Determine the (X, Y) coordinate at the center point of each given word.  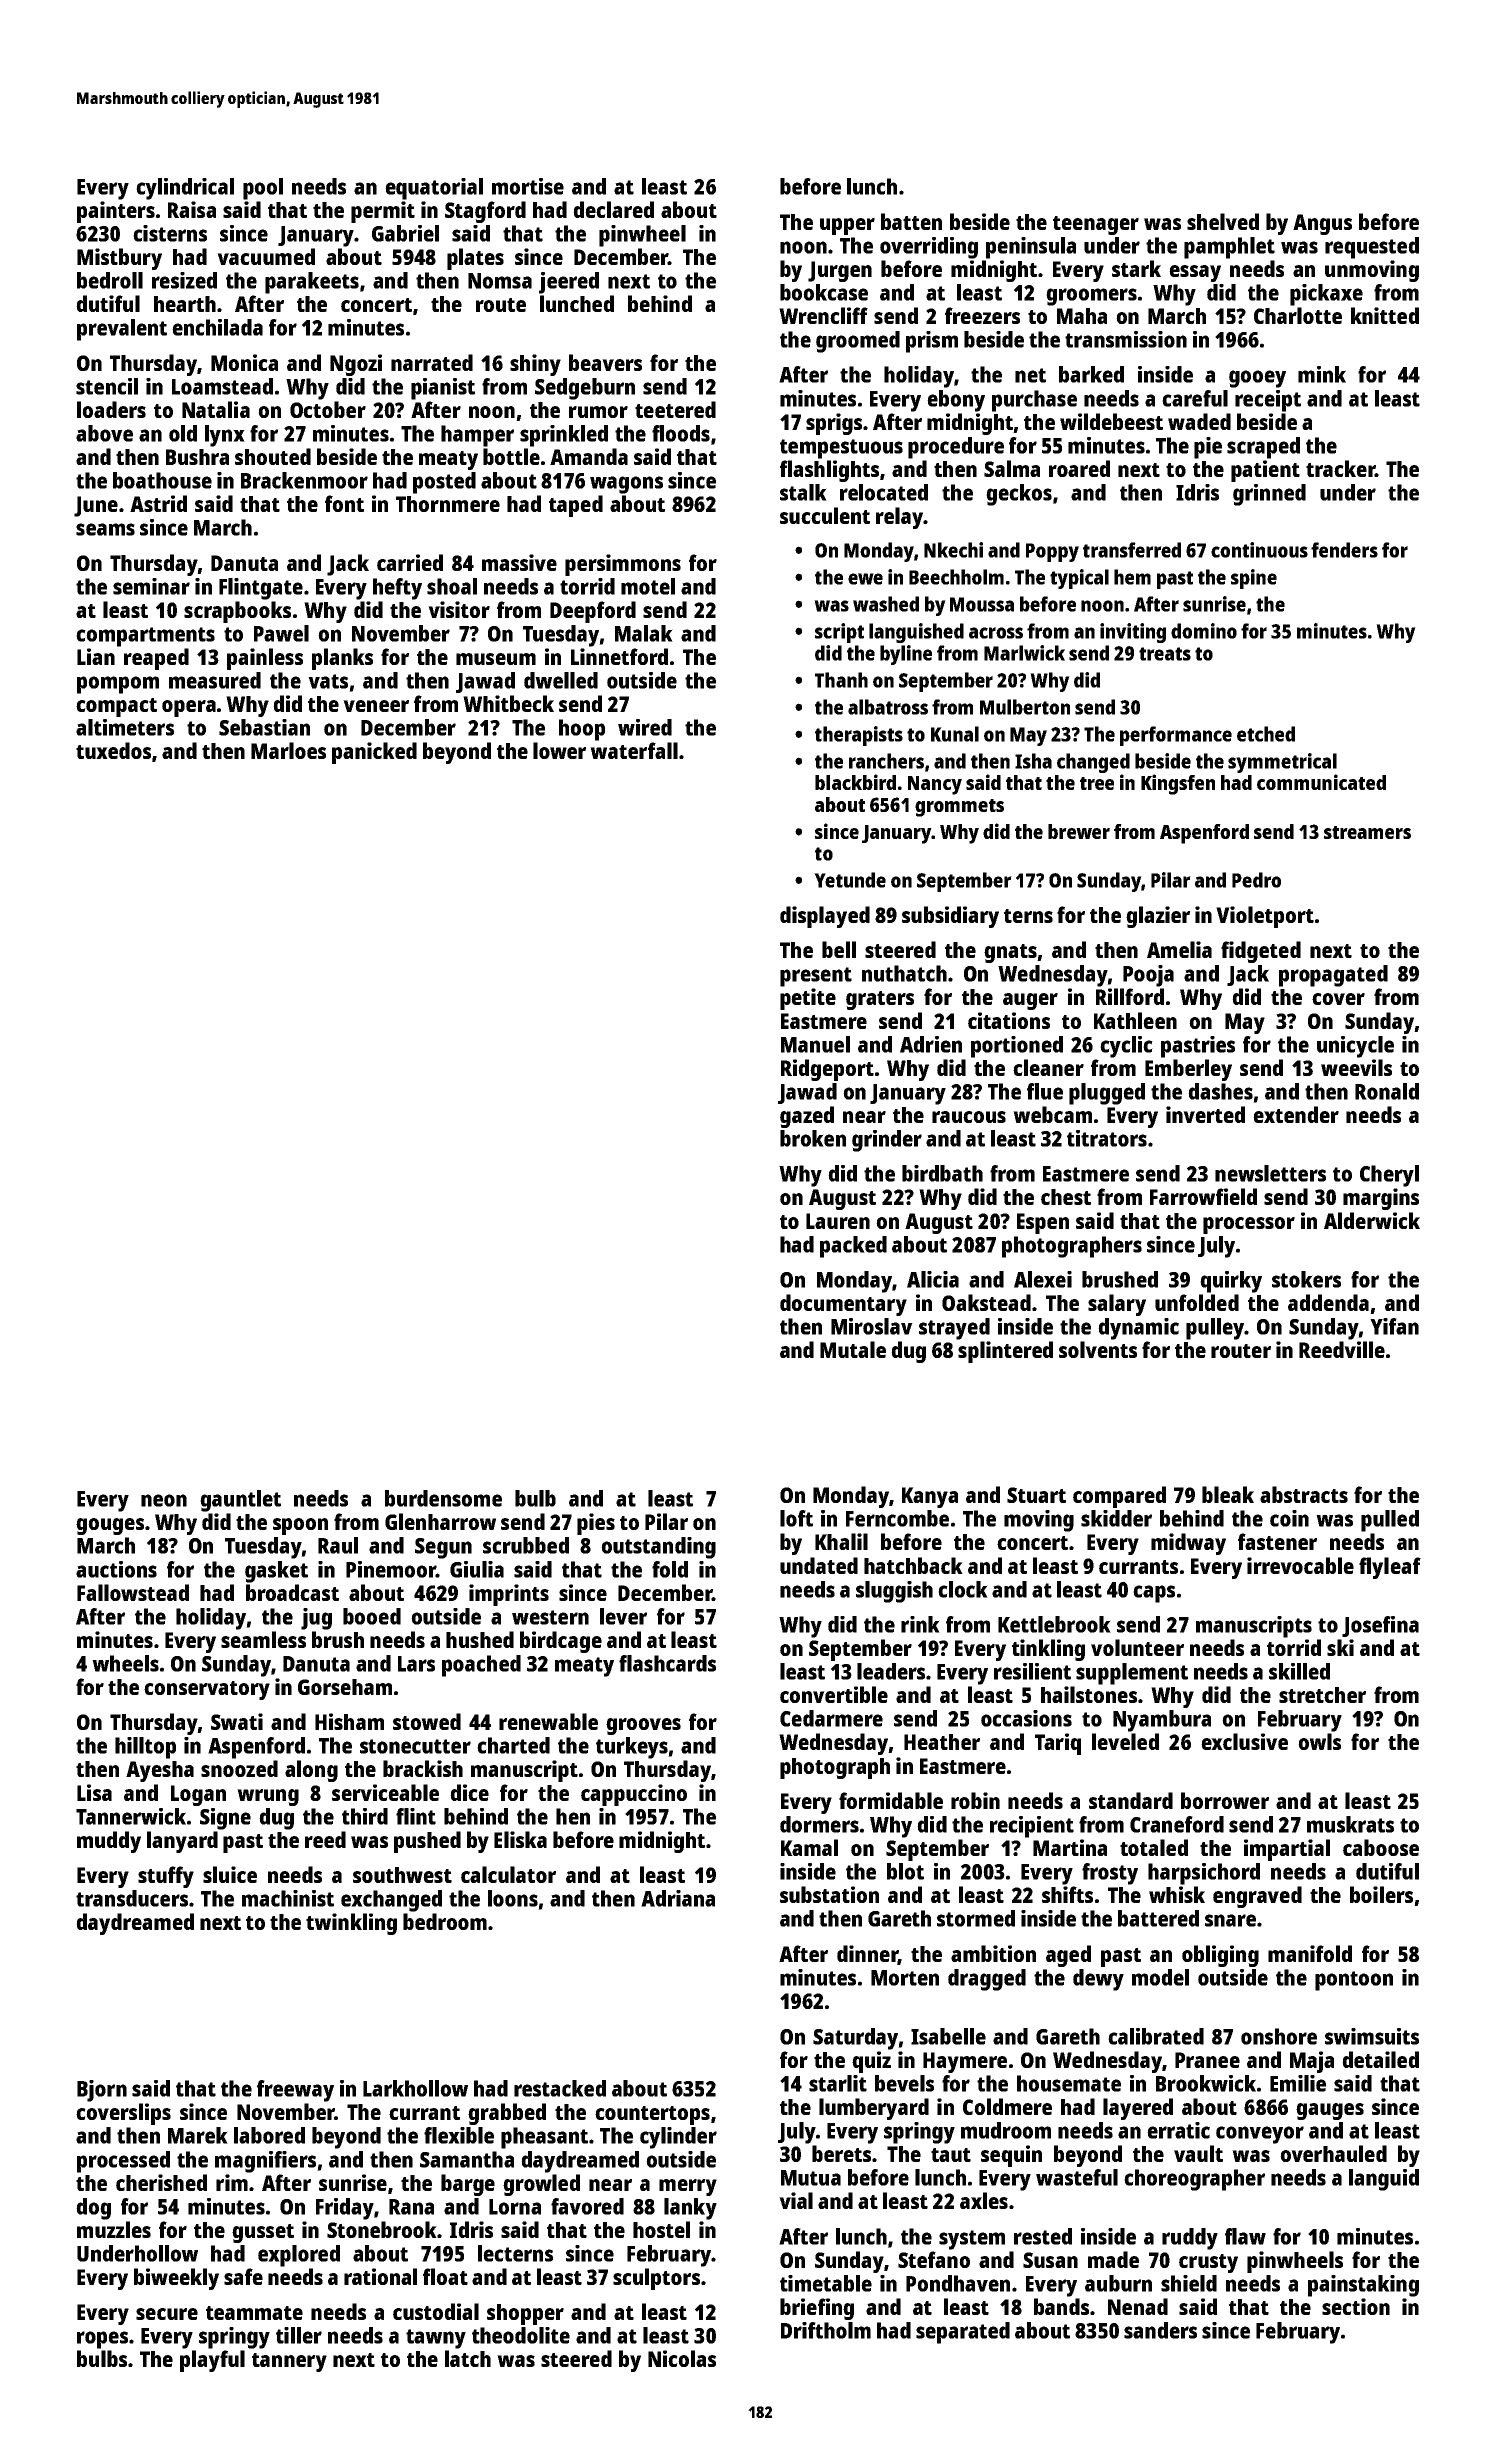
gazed (807, 1117)
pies (596, 1524)
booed (372, 1616)
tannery (289, 2362)
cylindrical (185, 189)
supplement (1132, 1674)
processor (1249, 1225)
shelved (1223, 221)
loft (796, 1518)
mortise (528, 186)
